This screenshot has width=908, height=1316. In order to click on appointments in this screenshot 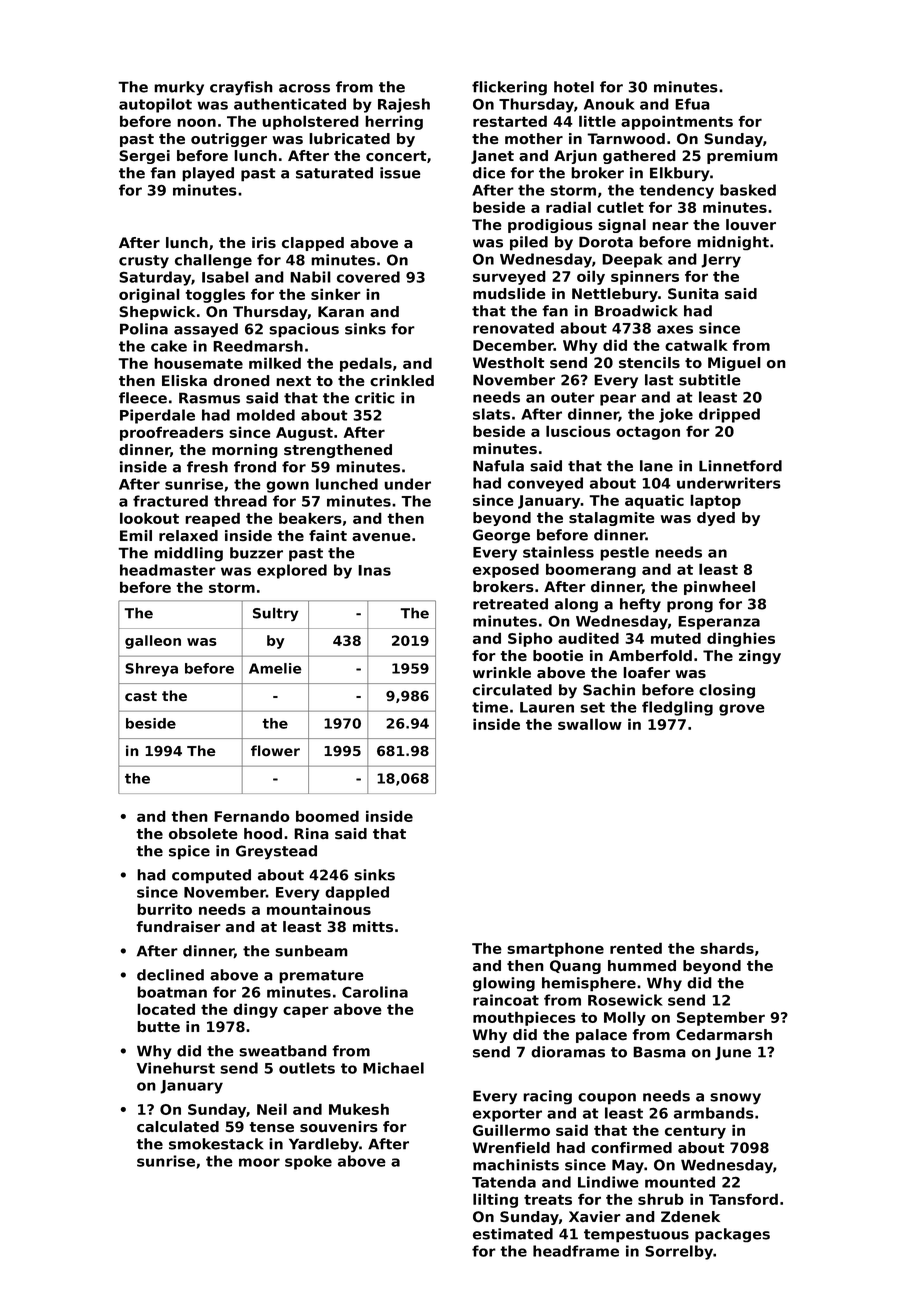, I will do `click(677, 122)`.
